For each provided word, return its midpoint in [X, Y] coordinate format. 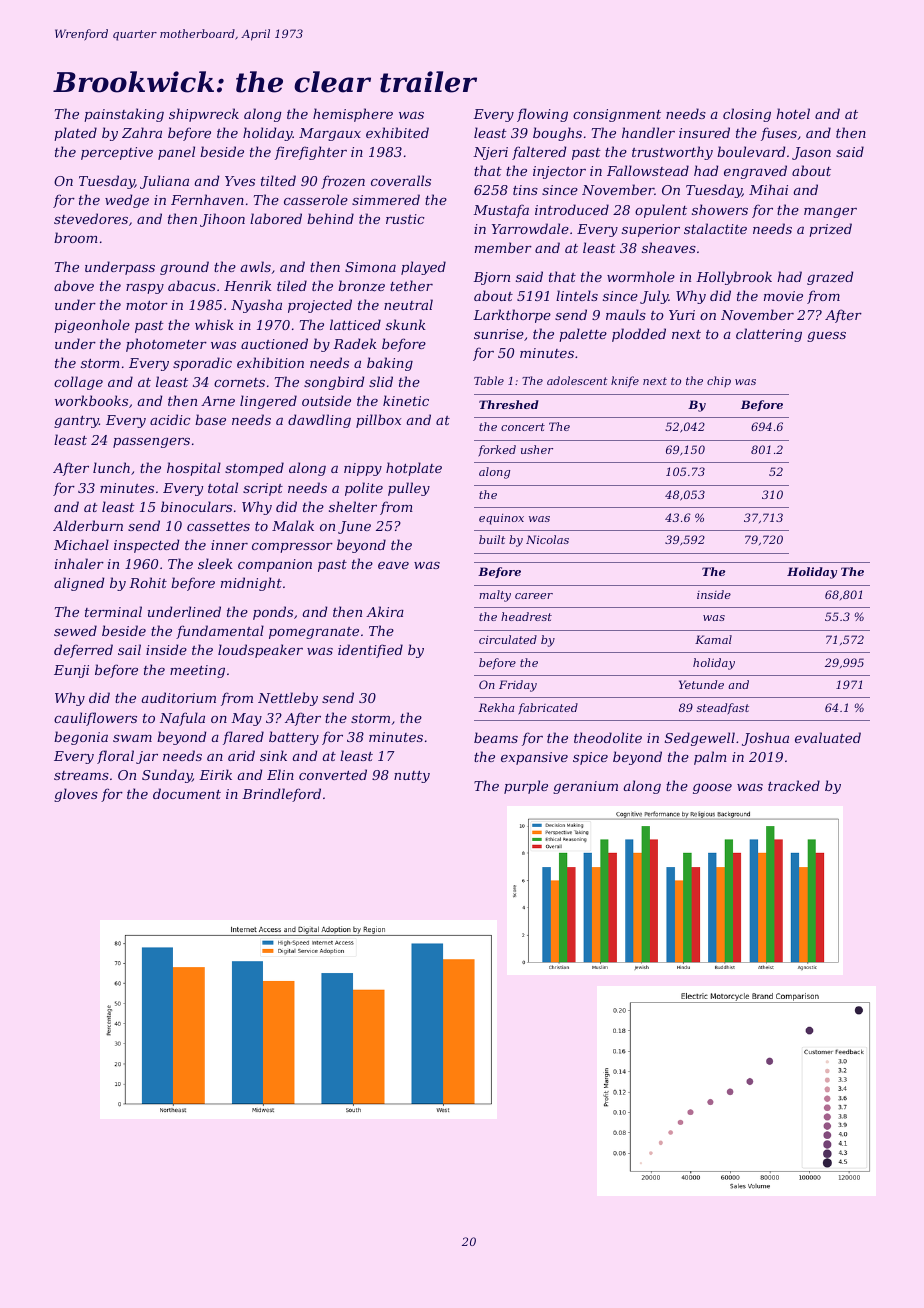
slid [381, 381]
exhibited [397, 132]
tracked [794, 785]
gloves [76, 795]
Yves [240, 181]
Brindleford [281, 795]
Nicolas [547, 539]
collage [78, 383]
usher [537, 449]
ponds [273, 613]
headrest [526, 616]
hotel [793, 113]
